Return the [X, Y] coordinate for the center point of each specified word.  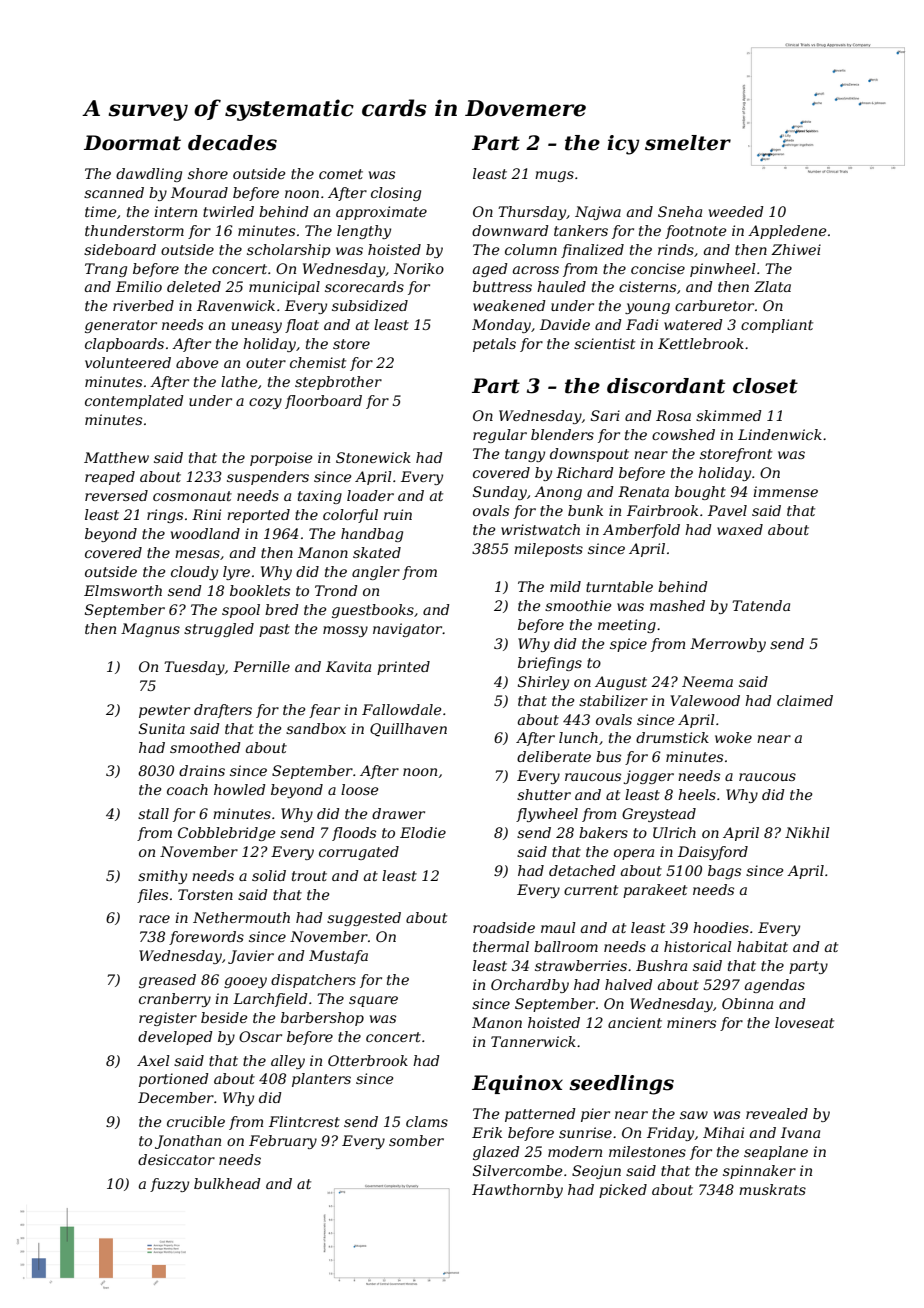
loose [360, 789]
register [168, 1019]
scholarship [289, 251]
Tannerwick [533, 1041]
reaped [110, 478]
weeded [736, 211]
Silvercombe [518, 1170]
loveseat [804, 1022]
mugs [554, 176]
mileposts [548, 550]
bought [700, 493]
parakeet [655, 891]
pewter [164, 711]
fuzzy [169, 1185]
